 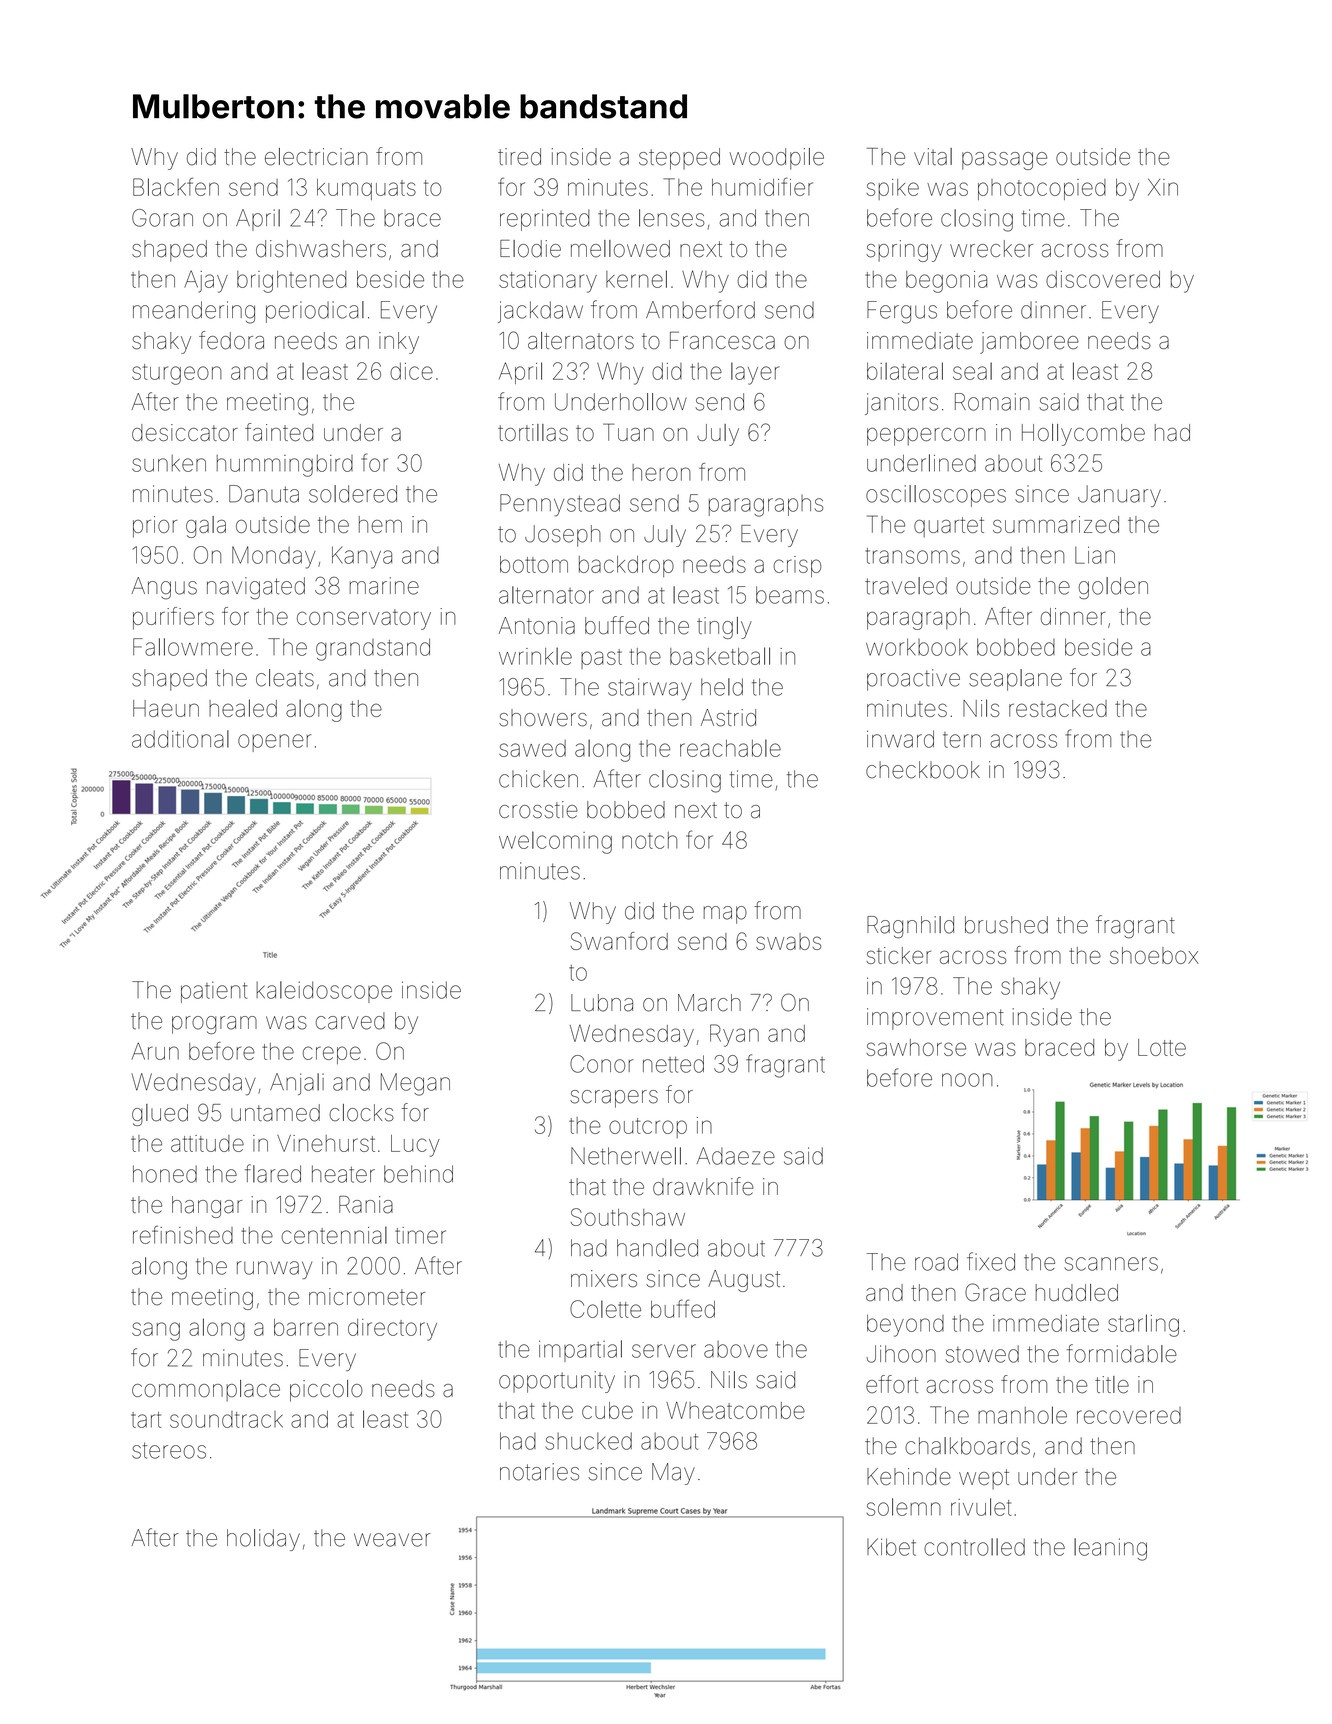 What do you see at coordinates (734, 1035) in the page?
I see `Ryan` at bounding box center [734, 1035].
